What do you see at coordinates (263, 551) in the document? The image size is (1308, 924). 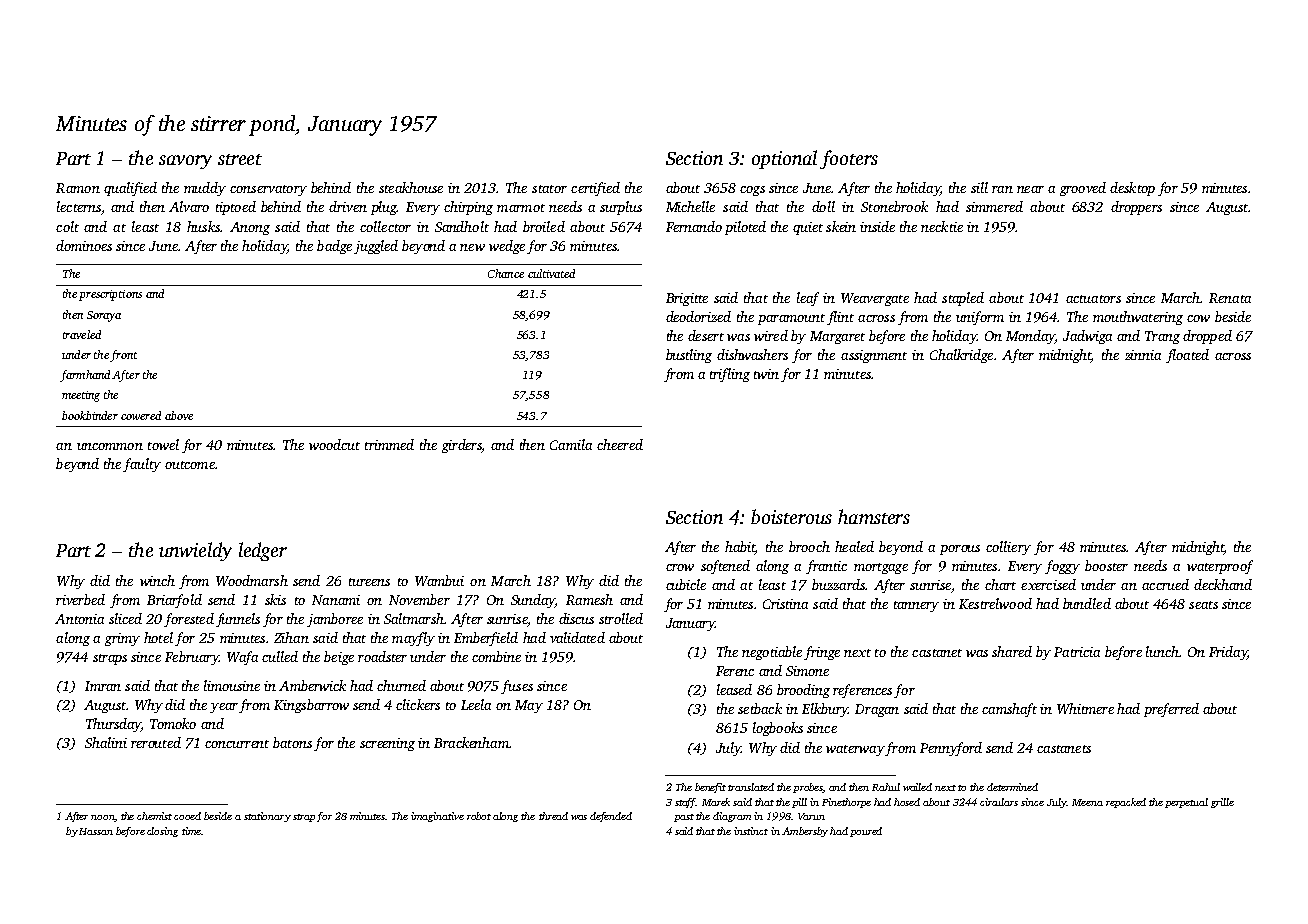 I see `ledger` at bounding box center [263, 551].
